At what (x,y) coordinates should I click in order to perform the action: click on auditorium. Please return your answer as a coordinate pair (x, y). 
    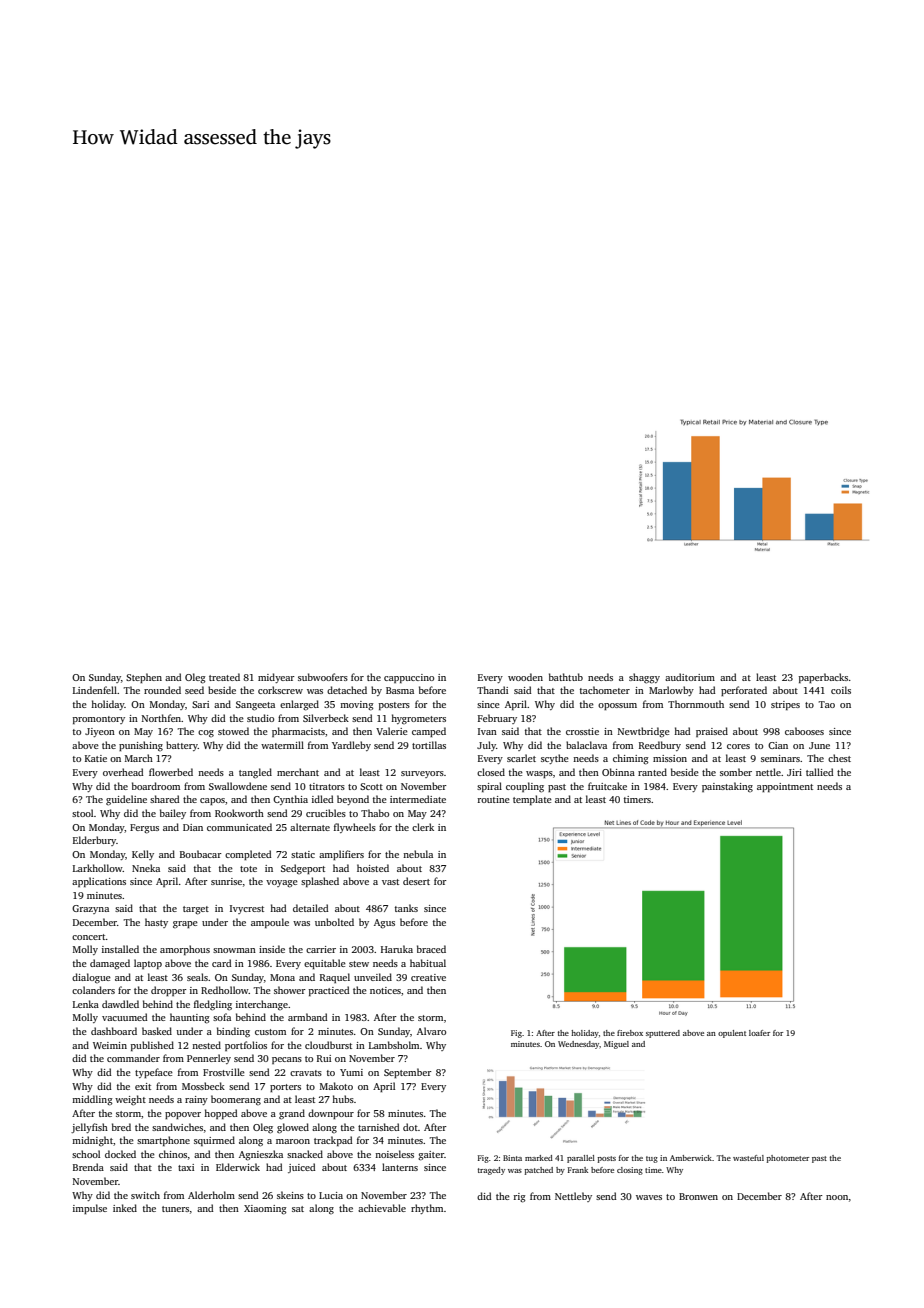
    Looking at the image, I should click on (690, 677).
